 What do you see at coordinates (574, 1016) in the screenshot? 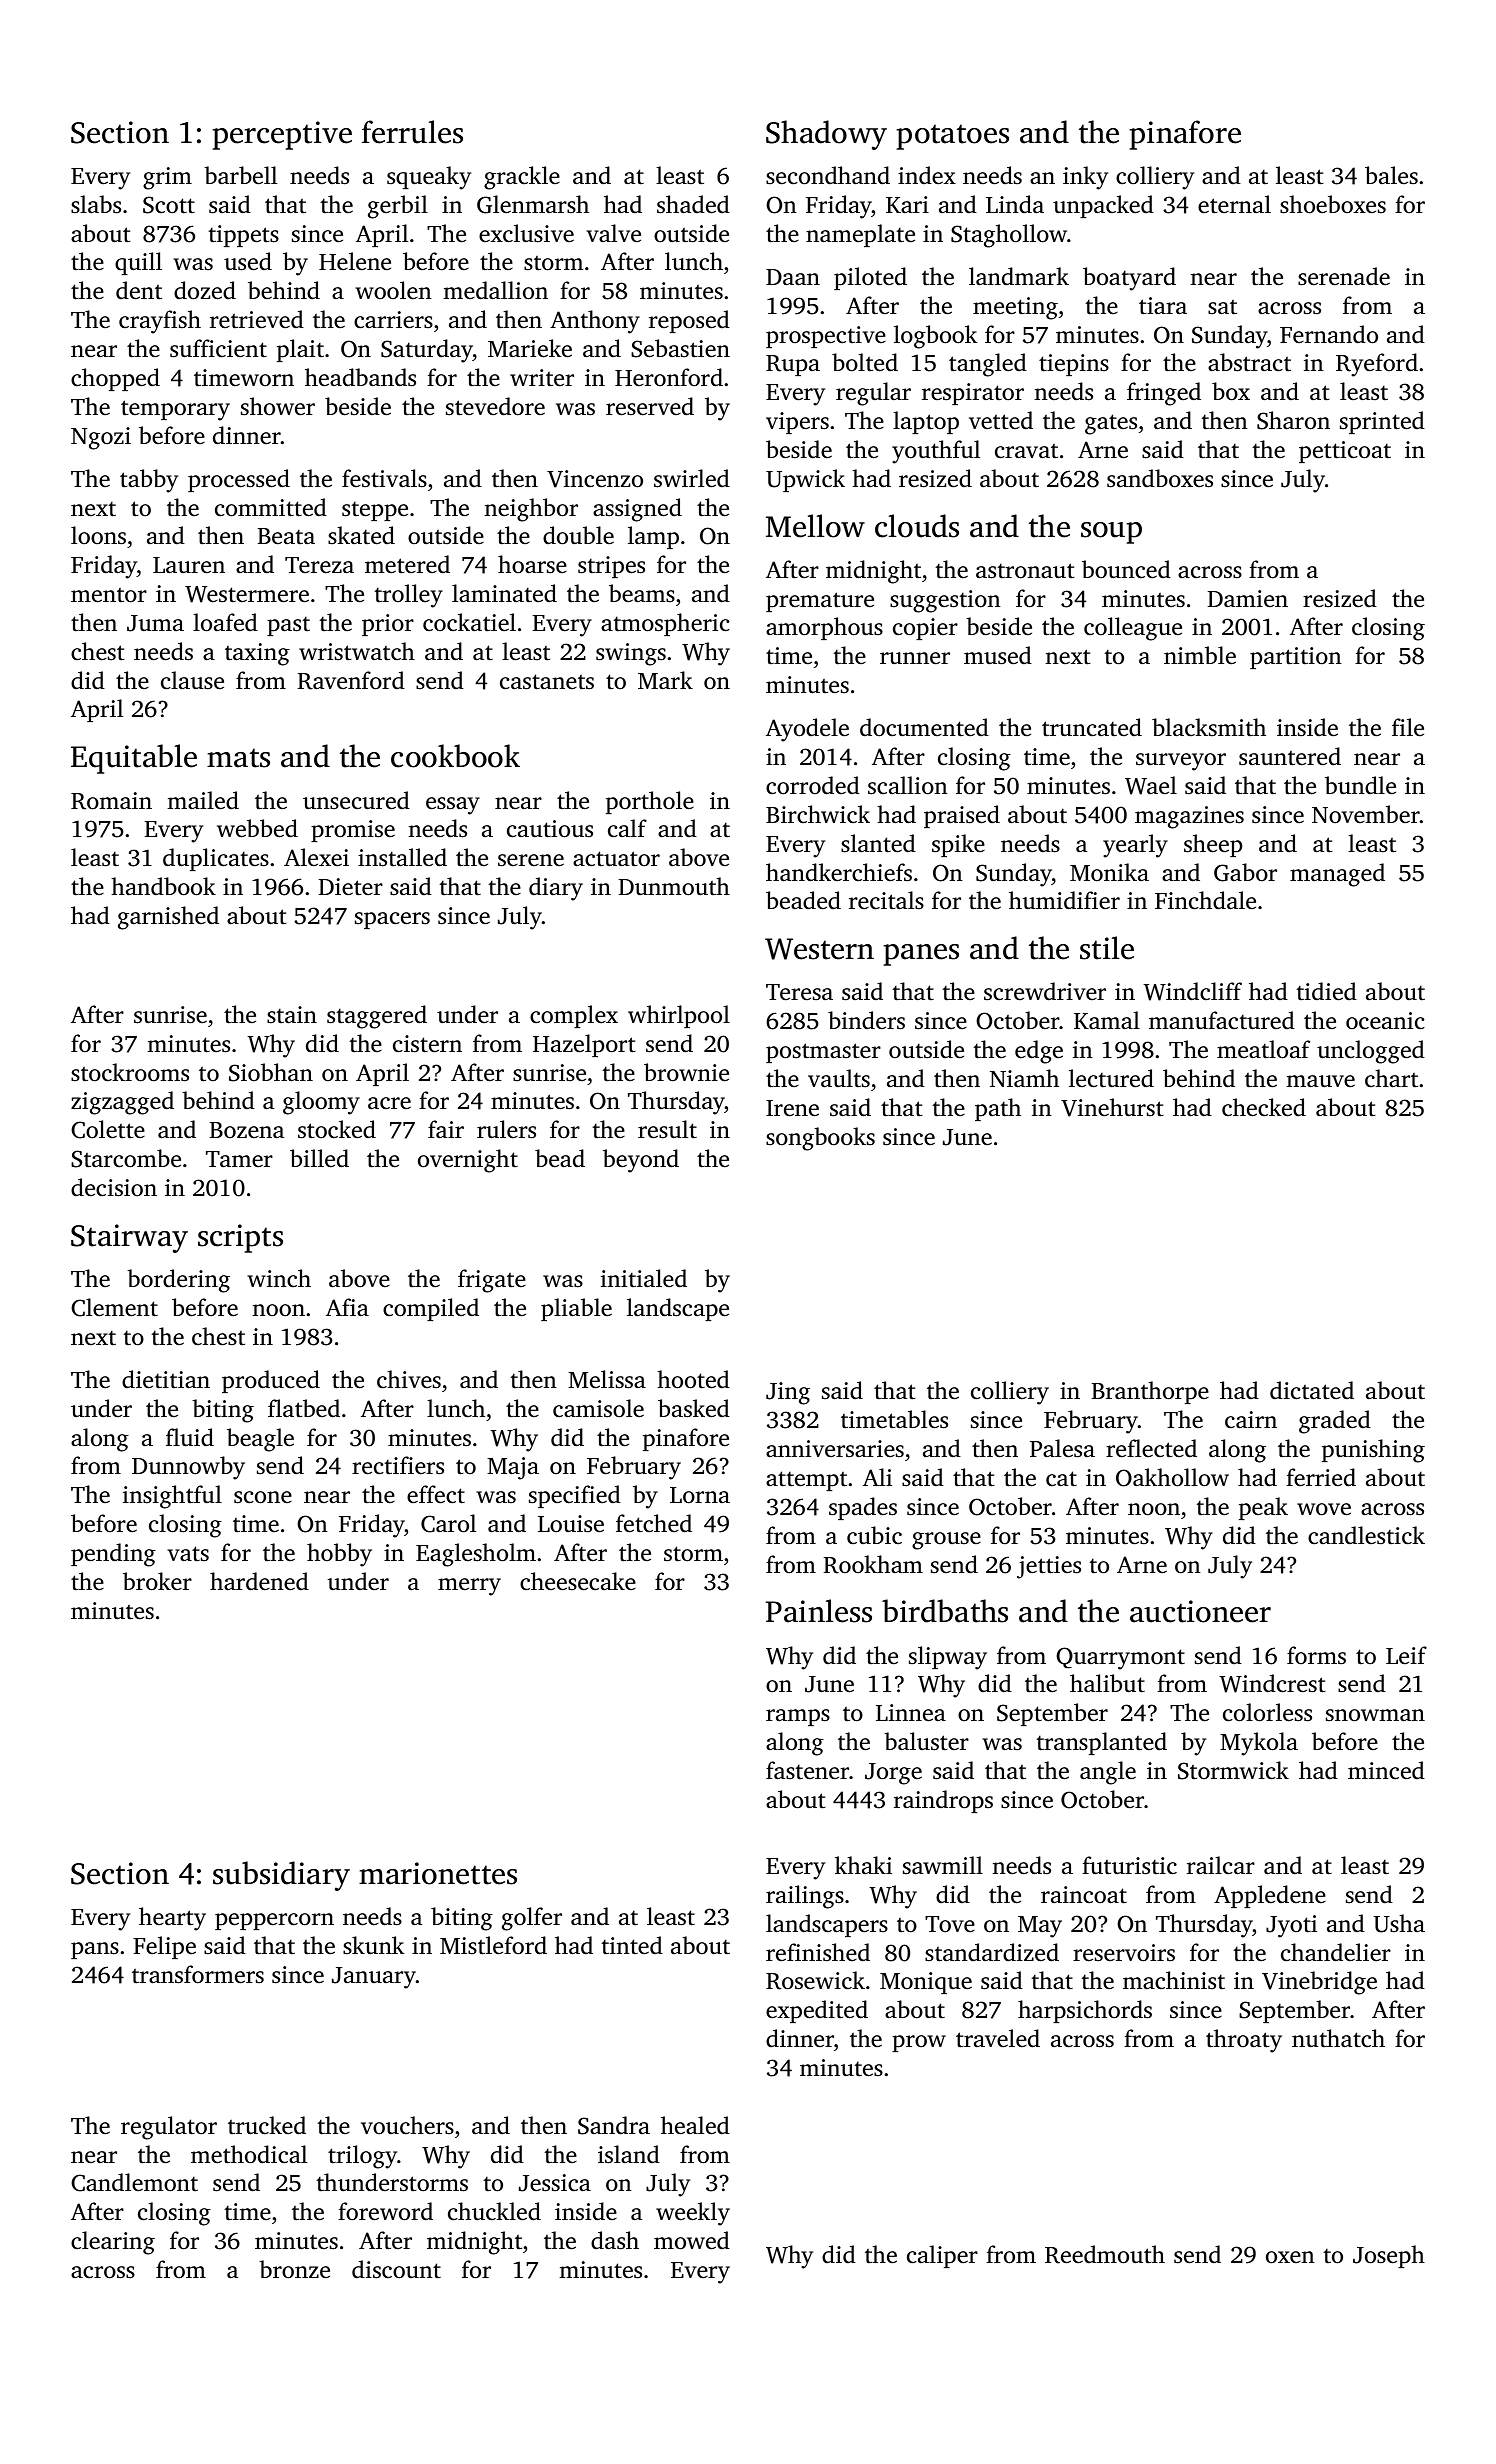
I see `complex` at bounding box center [574, 1016].
